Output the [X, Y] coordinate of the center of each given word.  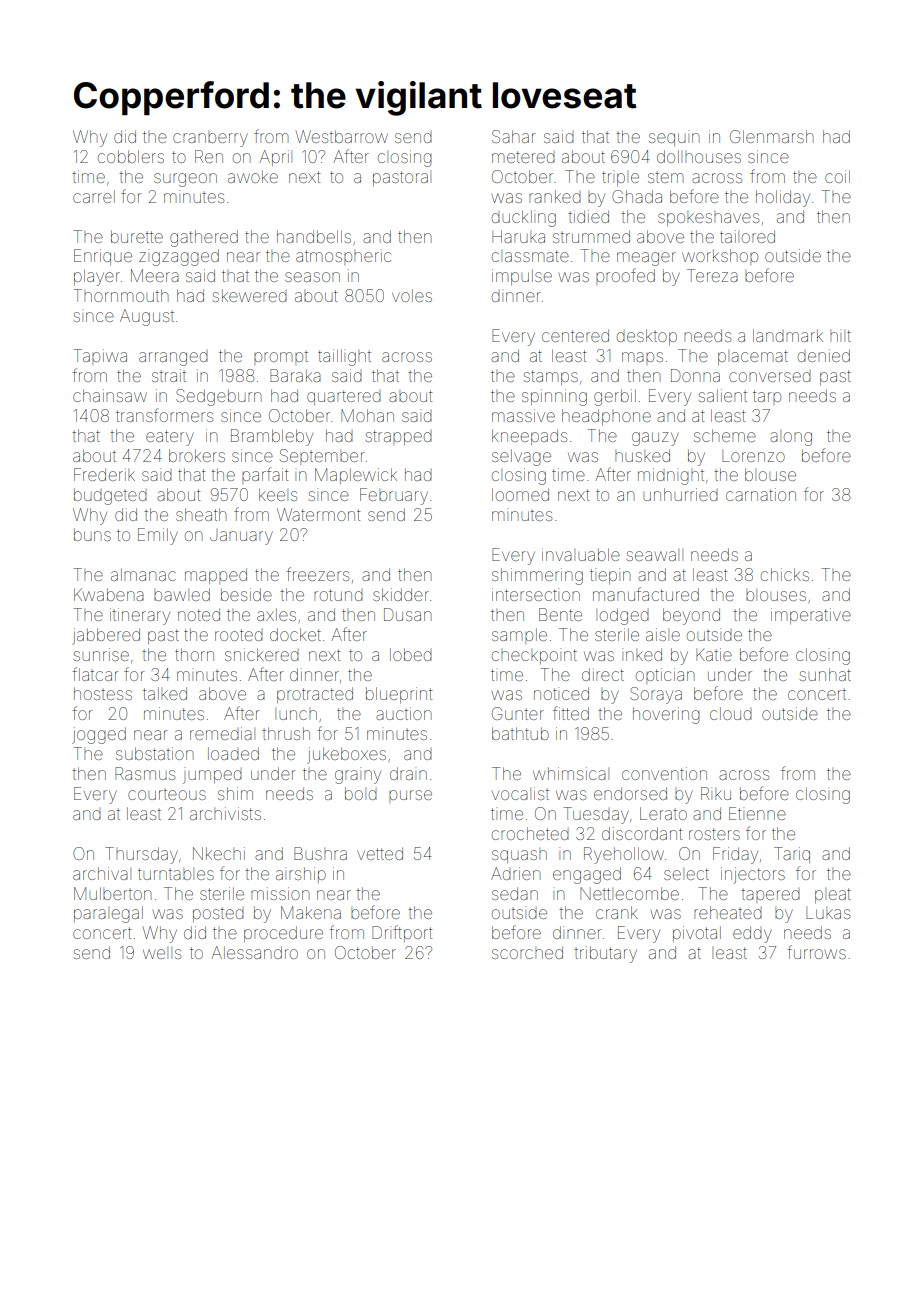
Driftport [402, 933]
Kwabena [109, 594]
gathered [204, 238]
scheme [725, 435]
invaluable [581, 554]
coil [837, 176]
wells [162, 953]
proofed [625, 276]
